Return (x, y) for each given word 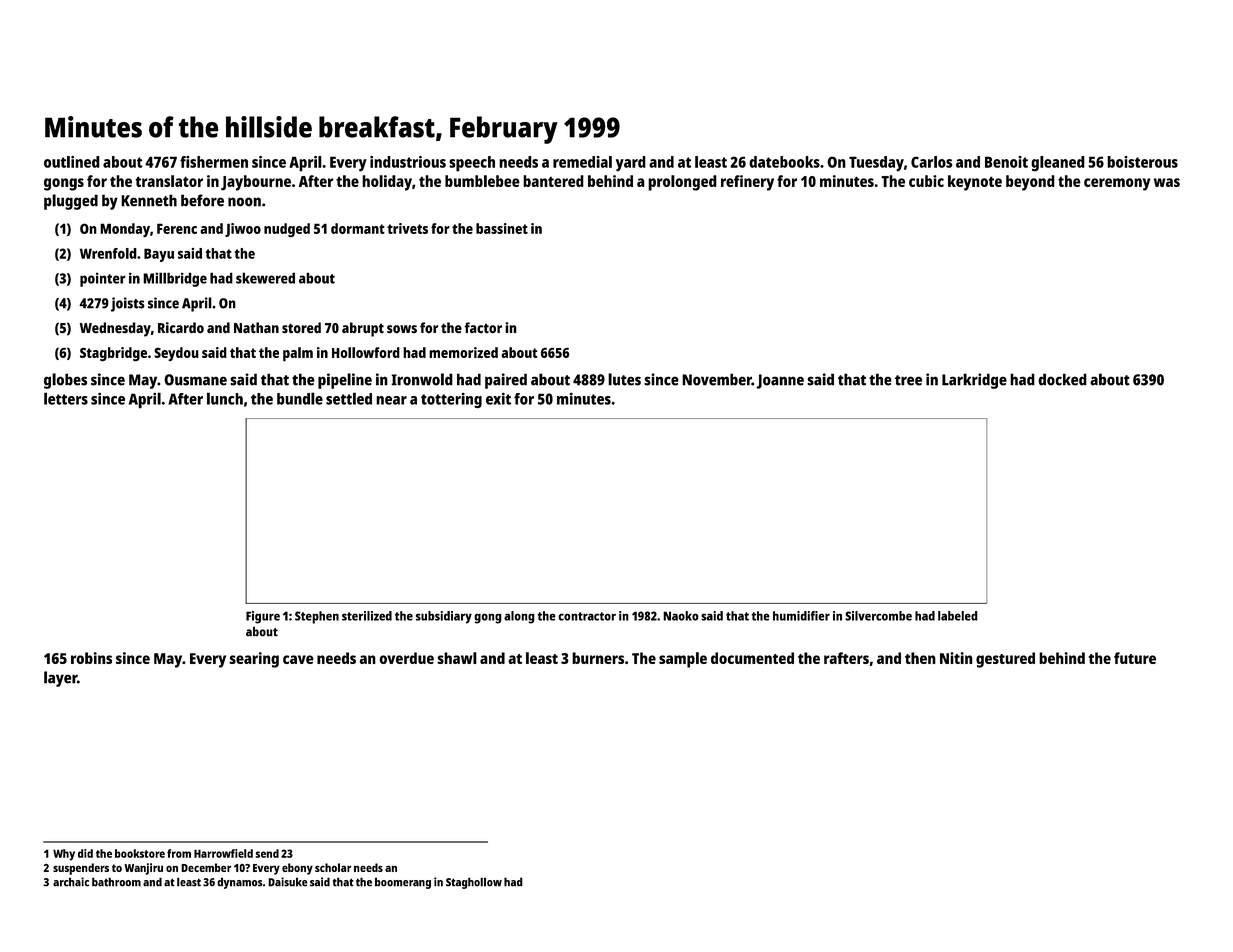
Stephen (317, 617)
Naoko (681, 616)
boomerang (403, 883)
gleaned (1058, 164)
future (1135, 658)
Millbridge (175, 279)
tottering (451, 400)
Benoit (1006, 162)
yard (631, 164)
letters (66, 398)
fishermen (214, 162)
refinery (747, 183)
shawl (457, 658)
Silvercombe (878, 616)
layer (60, 679)
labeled (958, 616)
